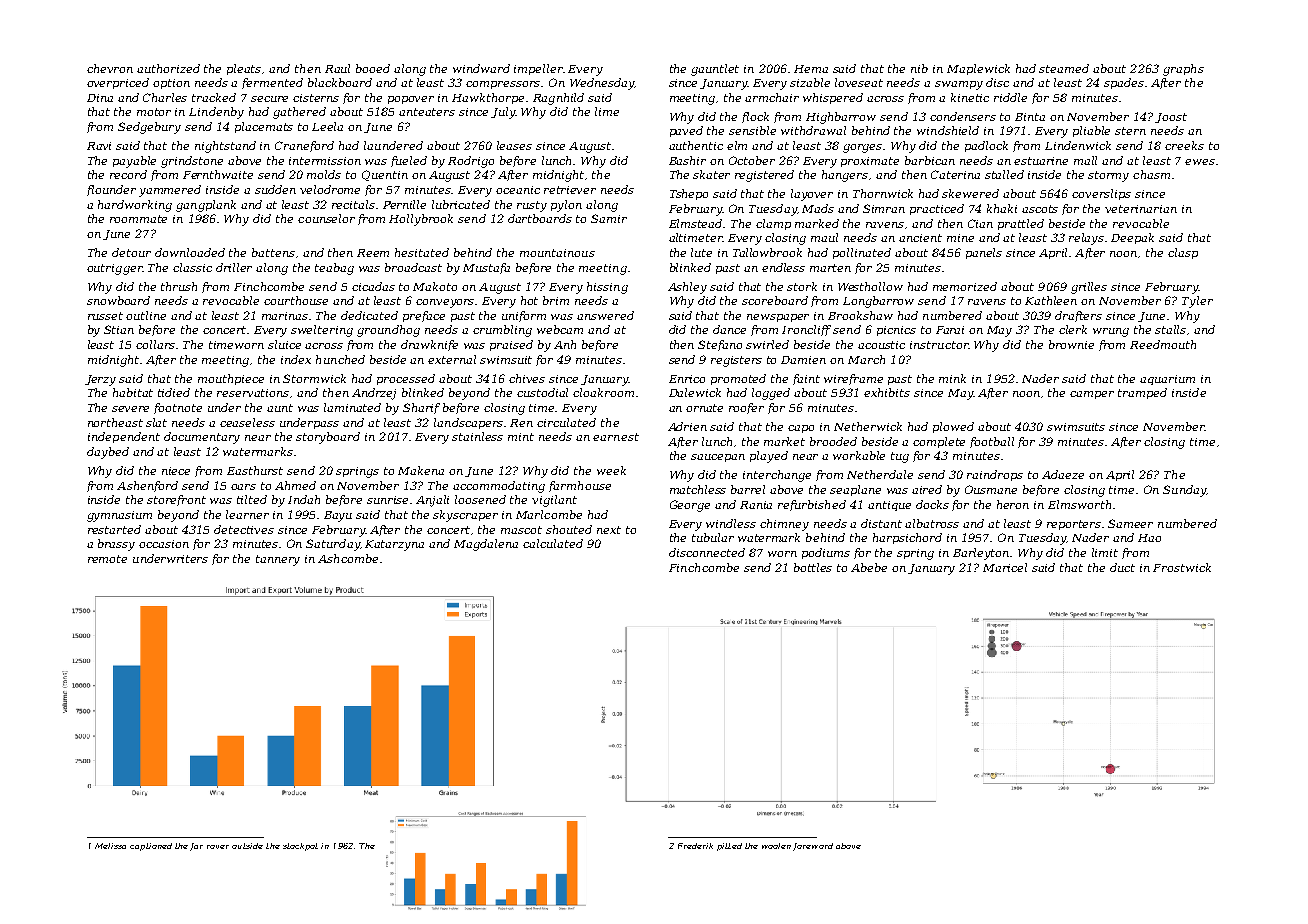 Image resolution: width=1308 pixels, height=924 pixels. What do you see at coordinates (486, 545) in the image?
I see `Magdalena` at bounding box center [486, 545].
